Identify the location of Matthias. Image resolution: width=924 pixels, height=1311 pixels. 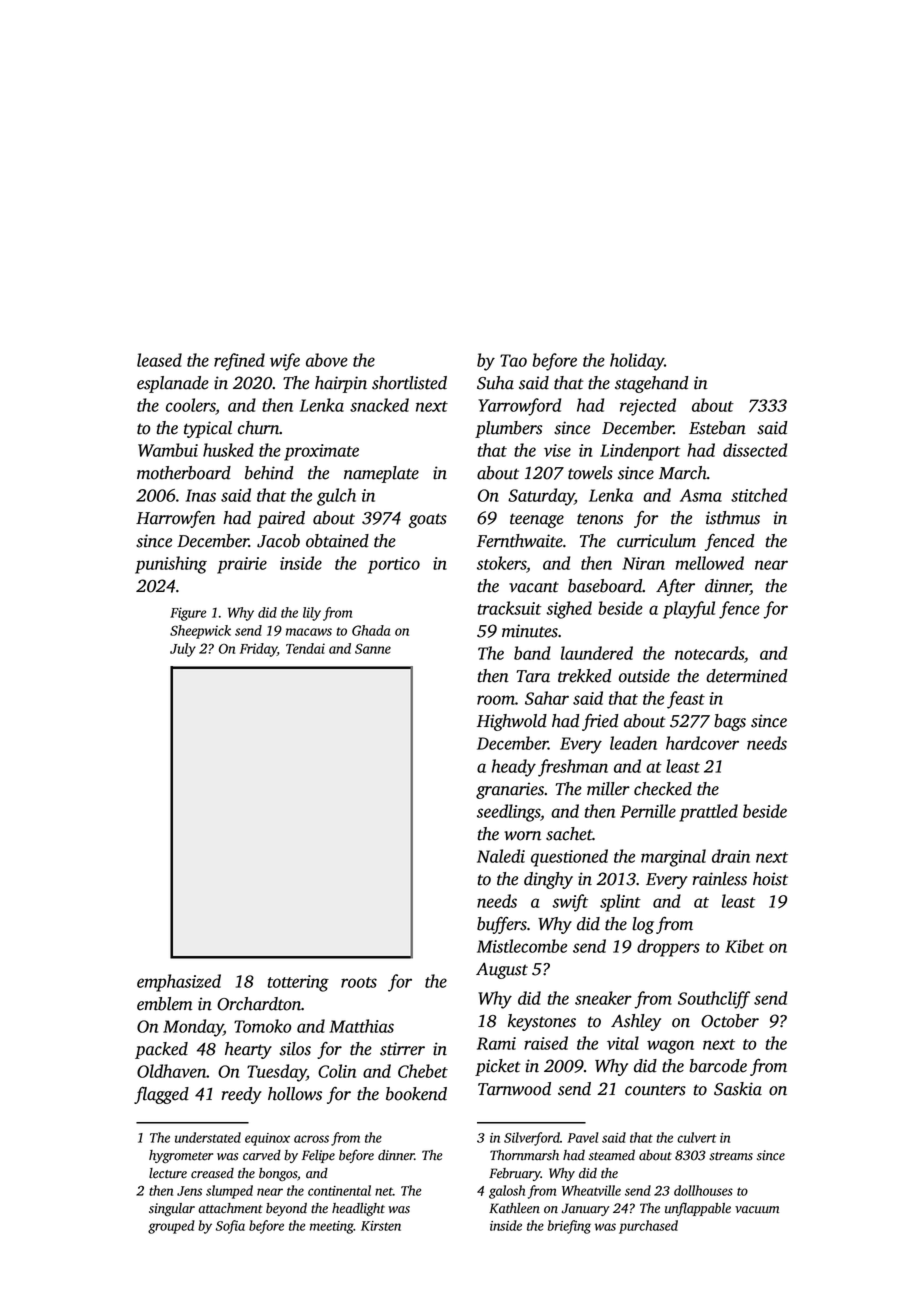
(361, 1026).
